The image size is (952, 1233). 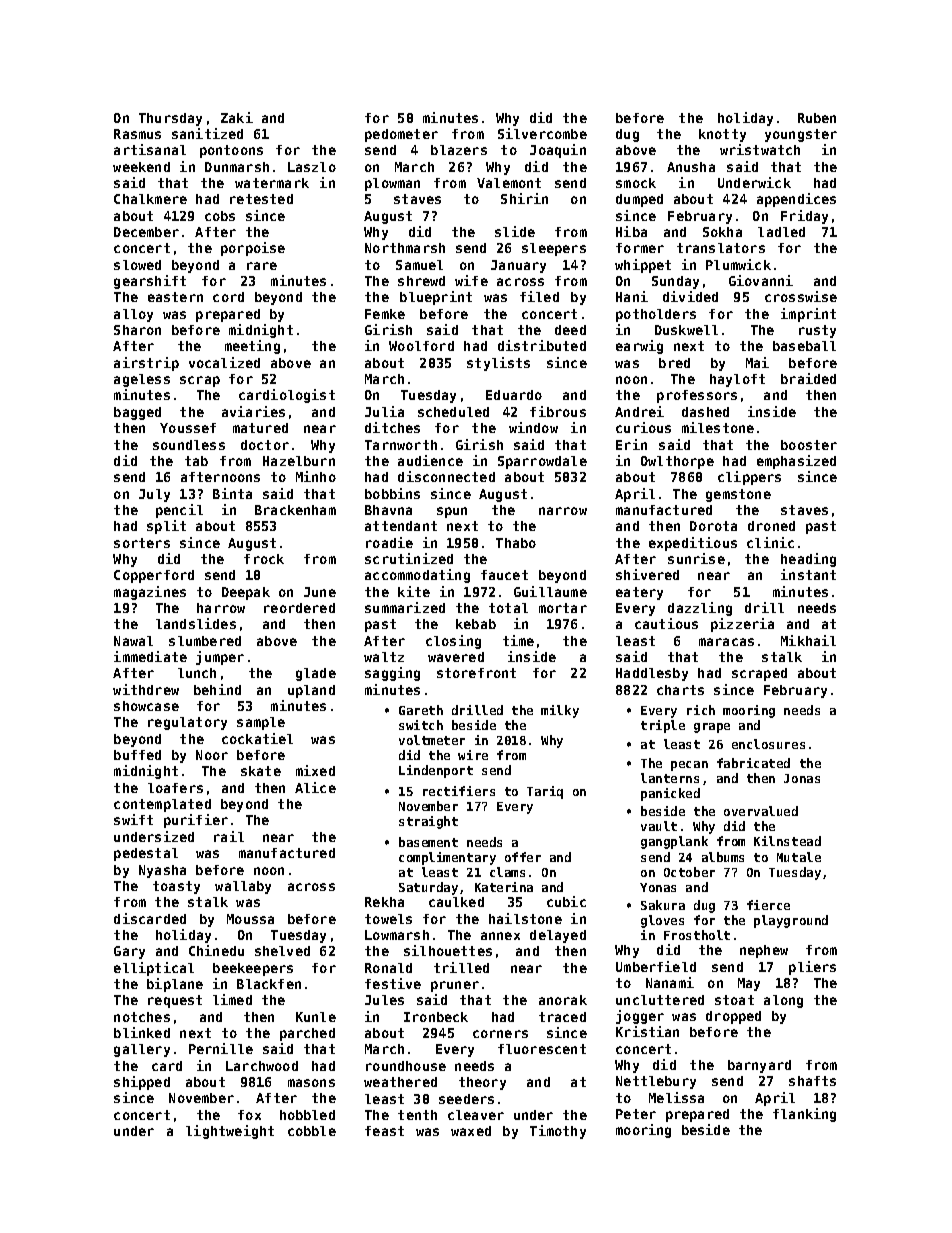 I want to click on flanking, so click(x=804, y=1115).
